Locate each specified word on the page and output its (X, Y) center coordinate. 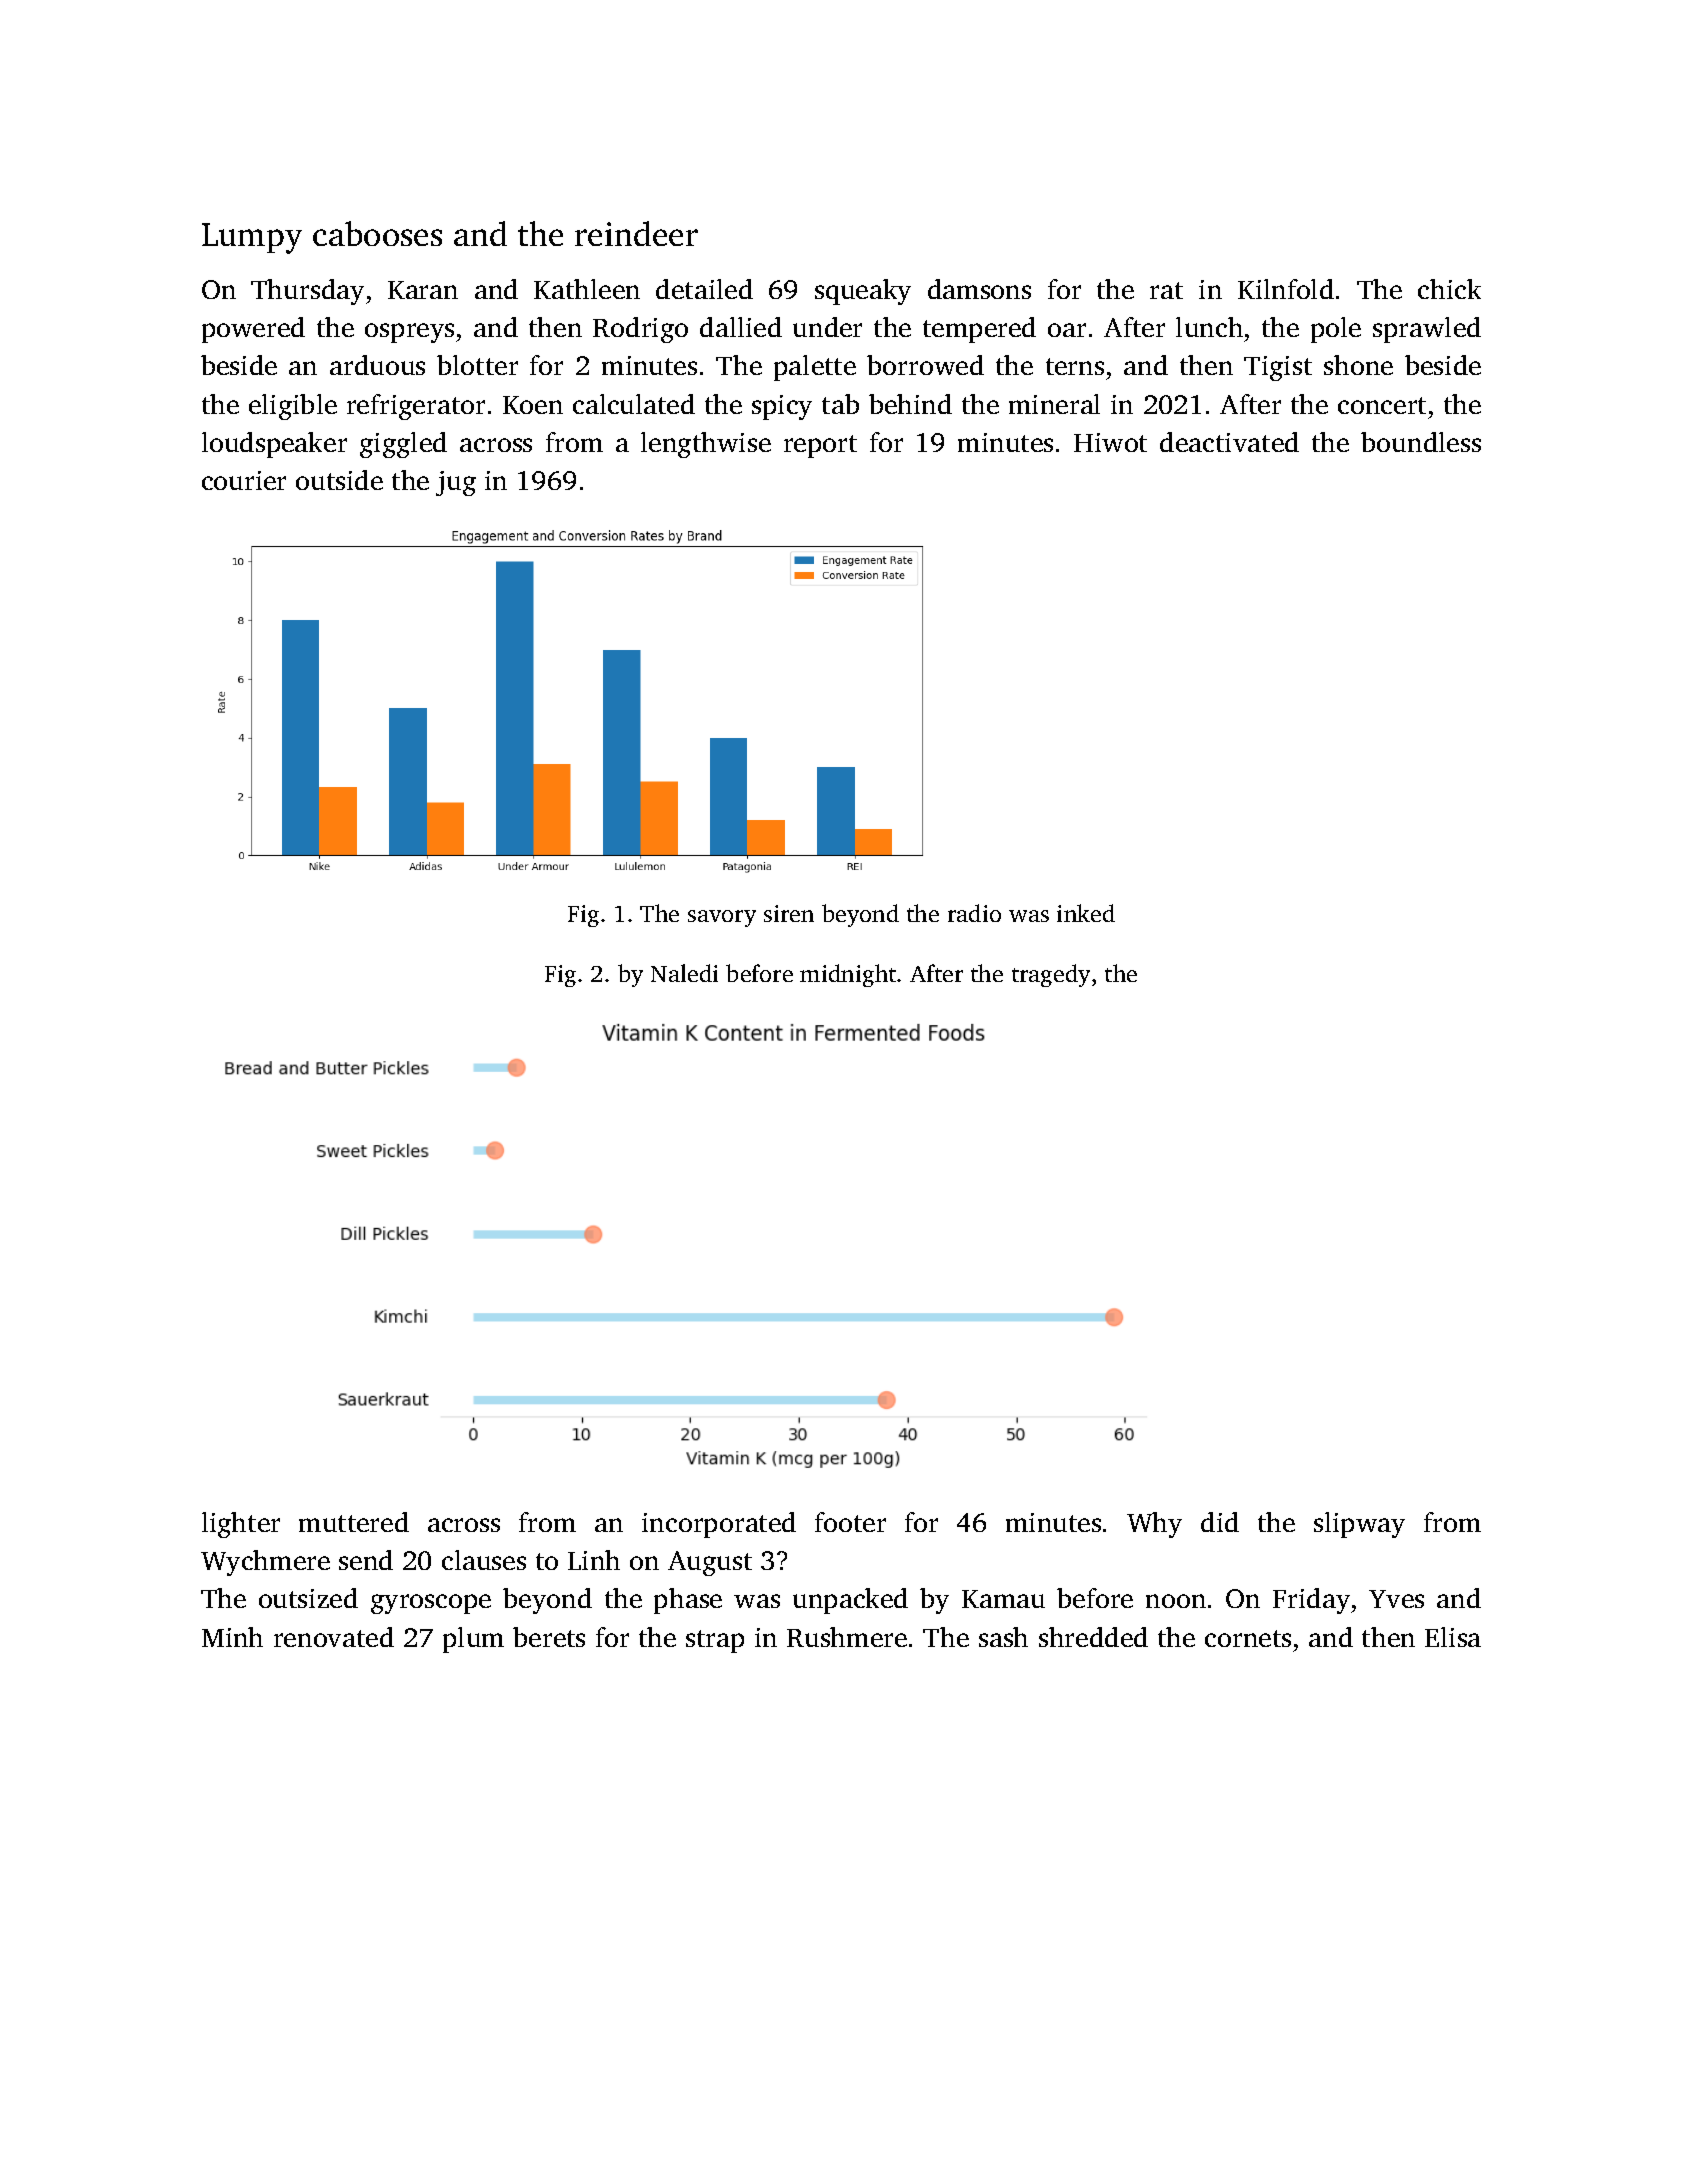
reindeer (636, 233)
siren (789, 913)
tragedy (1051, 975)
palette (815, 368)
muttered (354, 1522)
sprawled (1427, 330)
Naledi (684, 973)
